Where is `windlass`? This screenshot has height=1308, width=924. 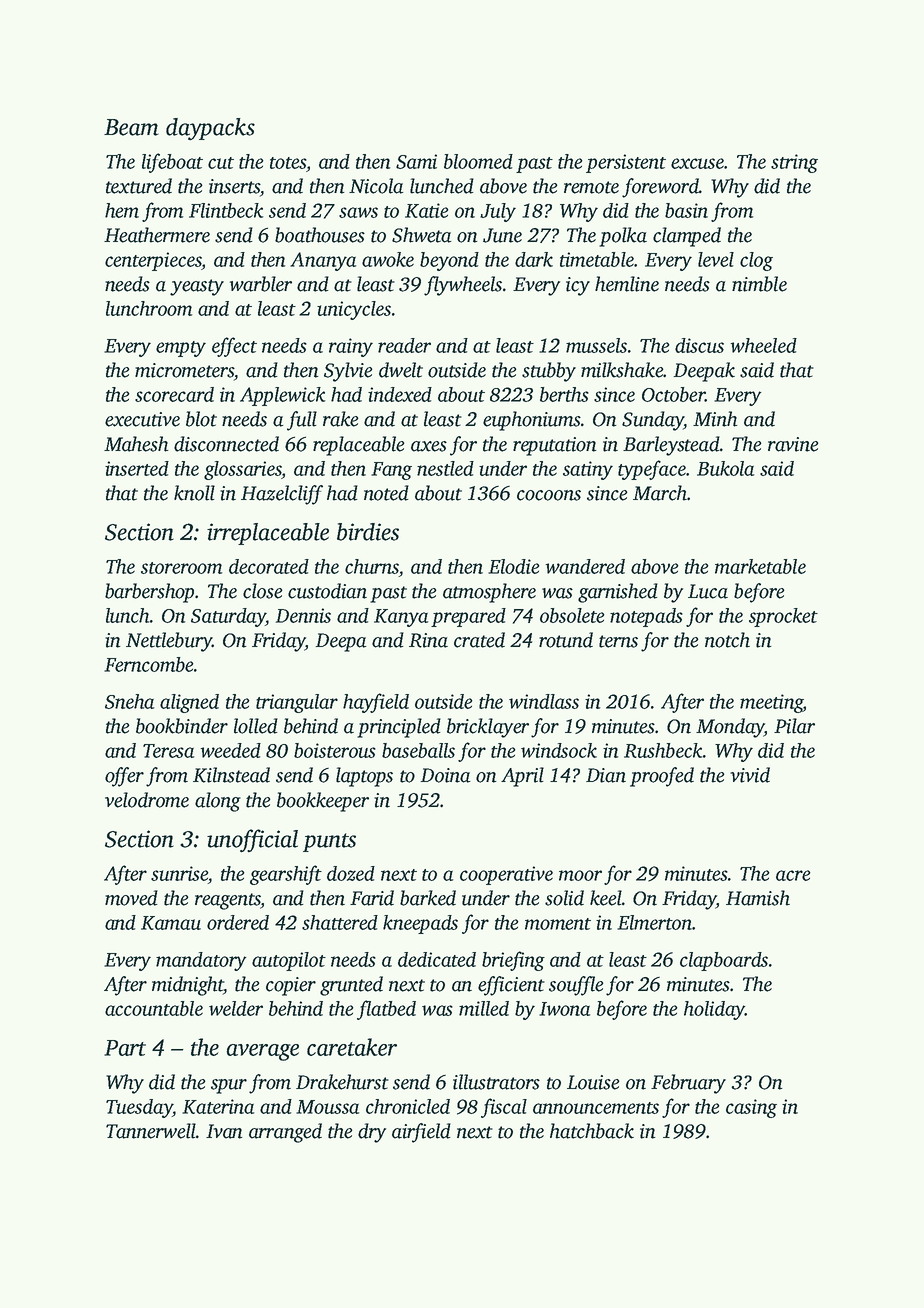
windlass is located at coordinates (544, 701).
